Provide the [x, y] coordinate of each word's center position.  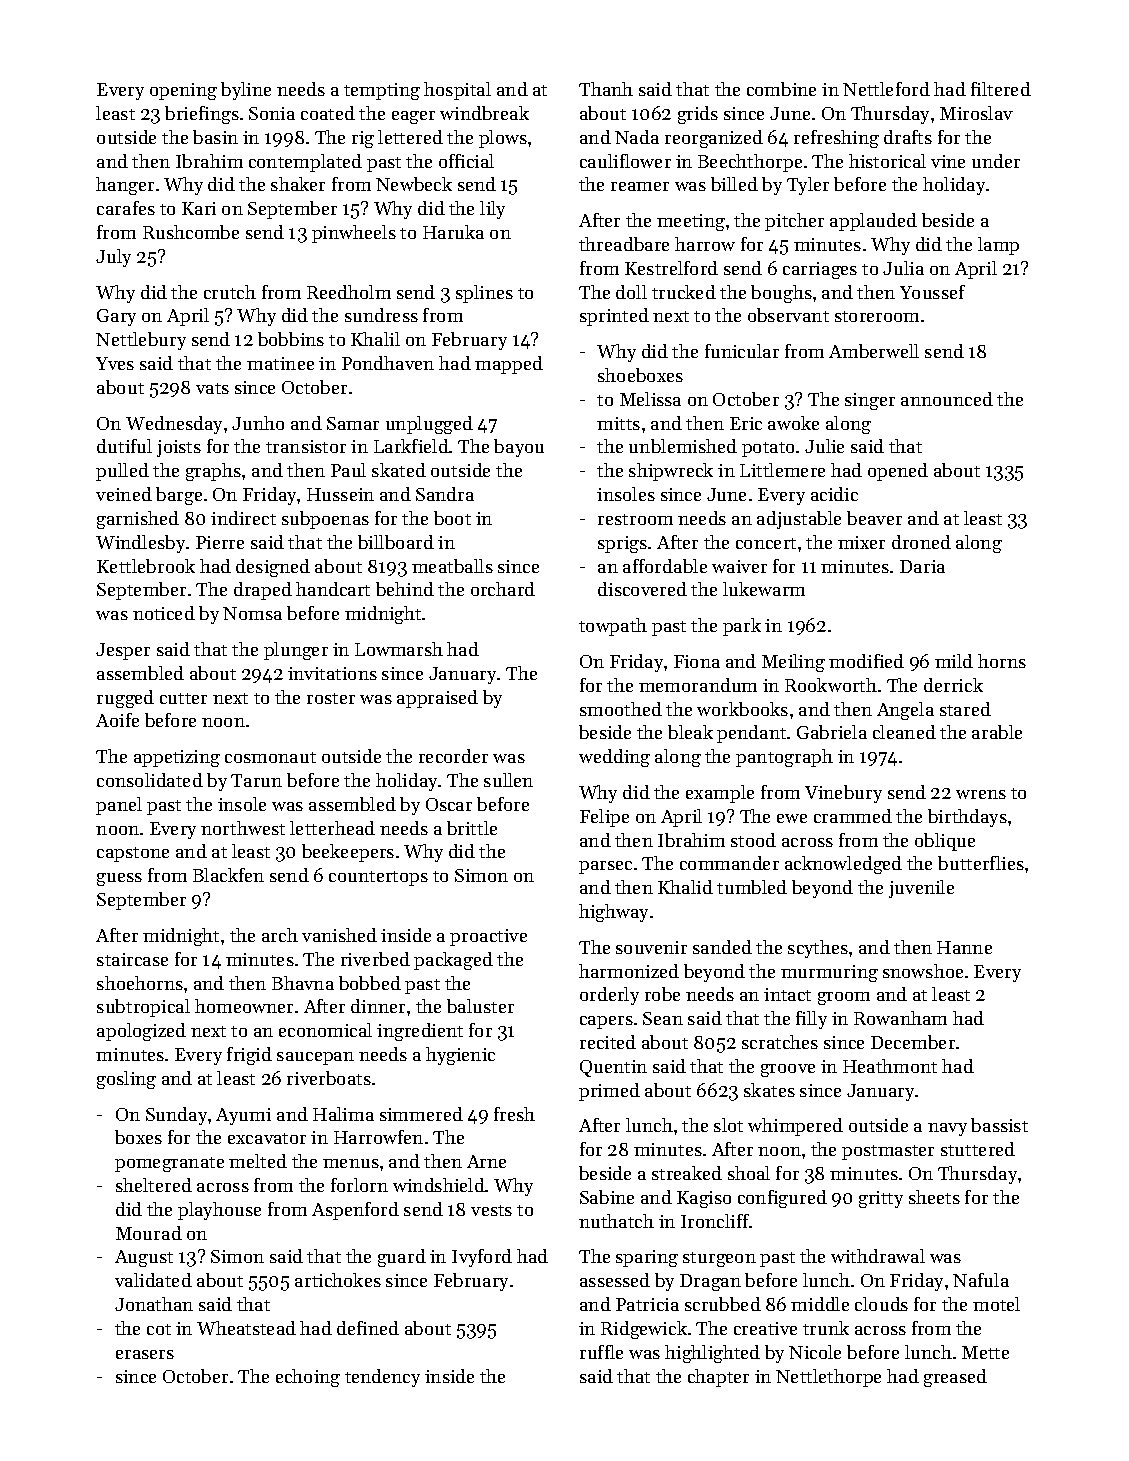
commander [729, 863]
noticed [164, 613]
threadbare [624, 244]
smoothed [621, 709]
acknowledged [843, 865]
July [113, 258]
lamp [998, 246]
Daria [922, 566]
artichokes [338, 1280]
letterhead [332, 828]
